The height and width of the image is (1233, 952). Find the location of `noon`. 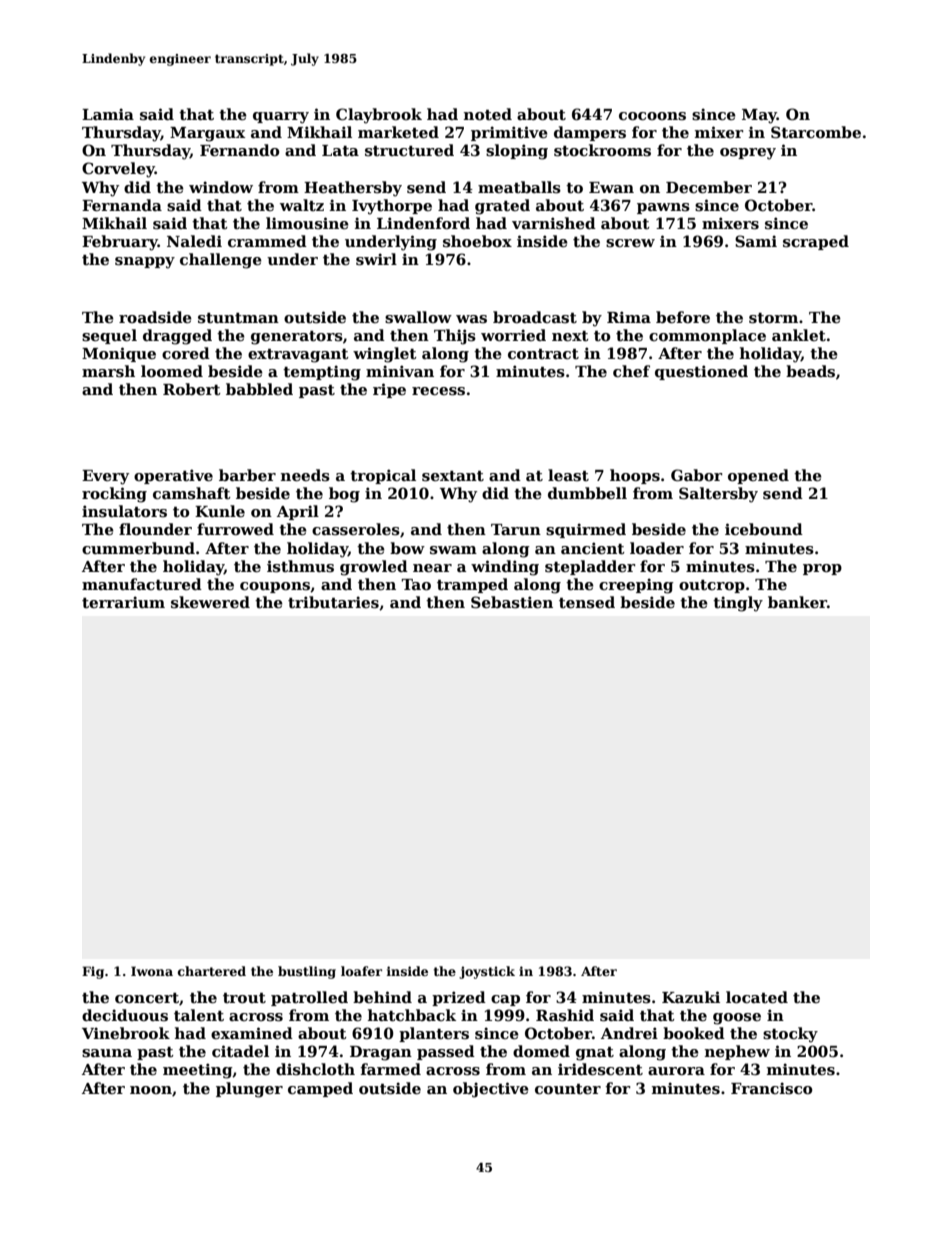

noon is located at coordinates (151, 1090).
